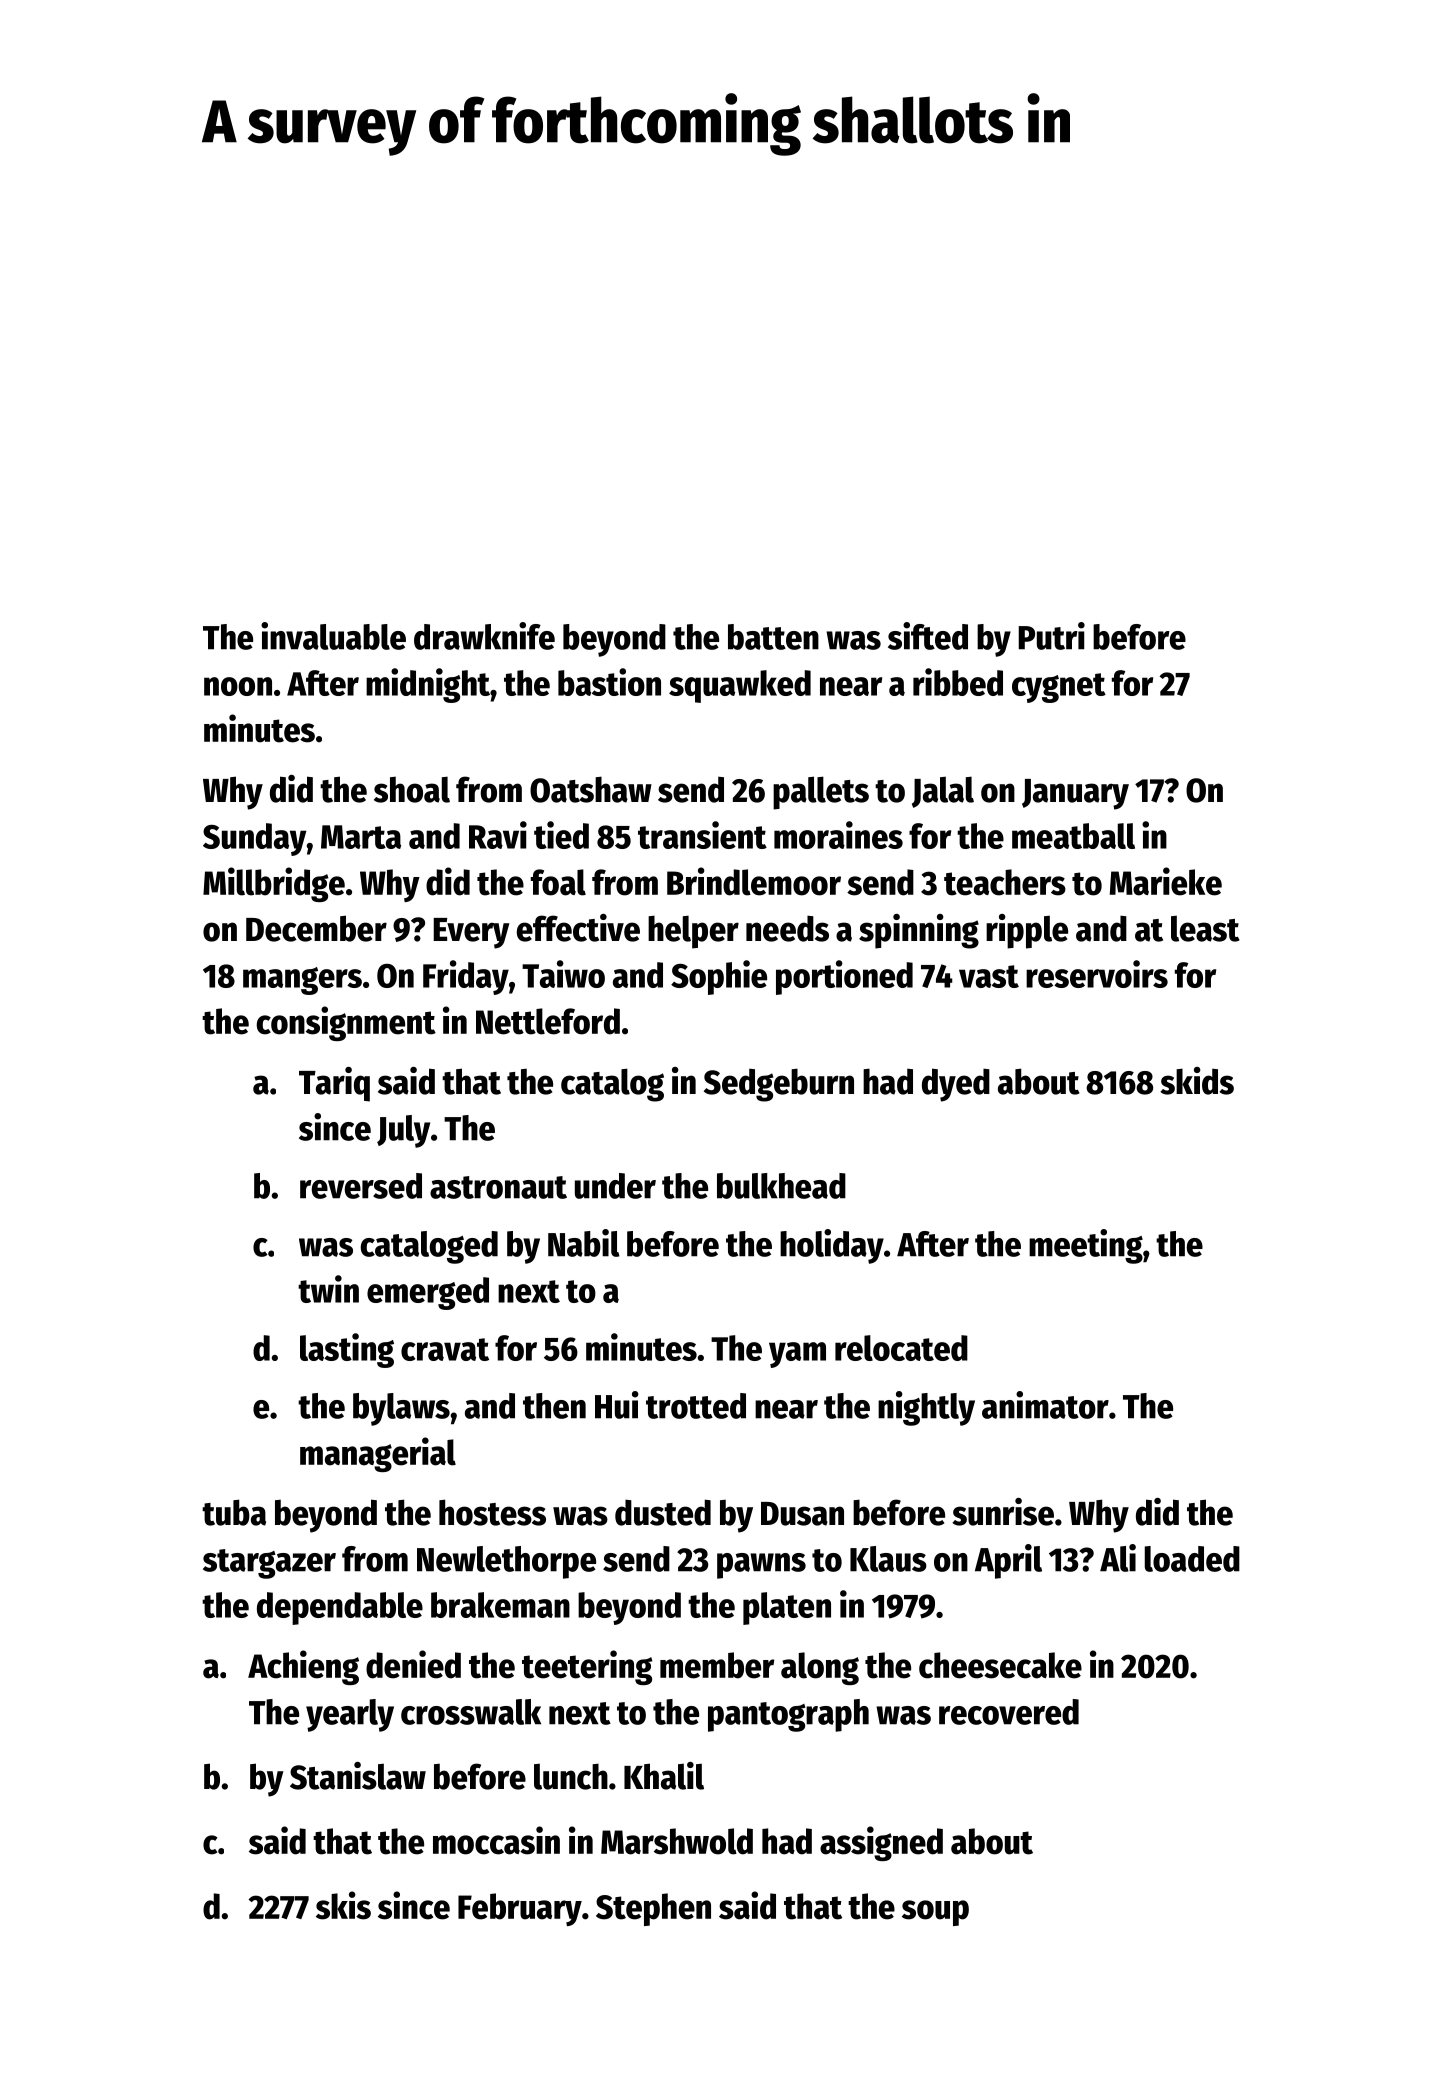  What do you see at coordinates (520, 1909) in the screenshot?
I see `February` at bounding box center [520, 1909].
